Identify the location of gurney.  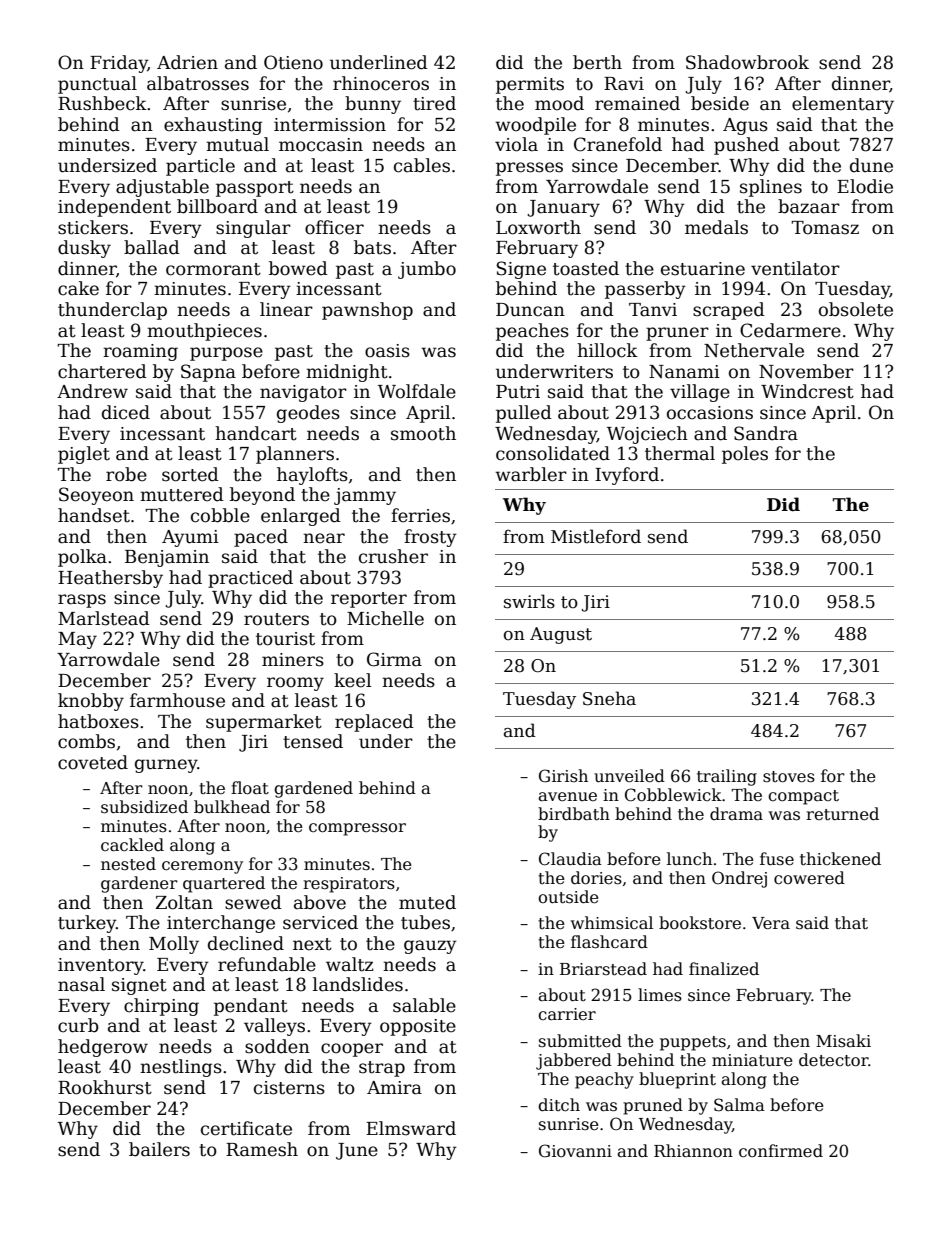
(166, 766).
